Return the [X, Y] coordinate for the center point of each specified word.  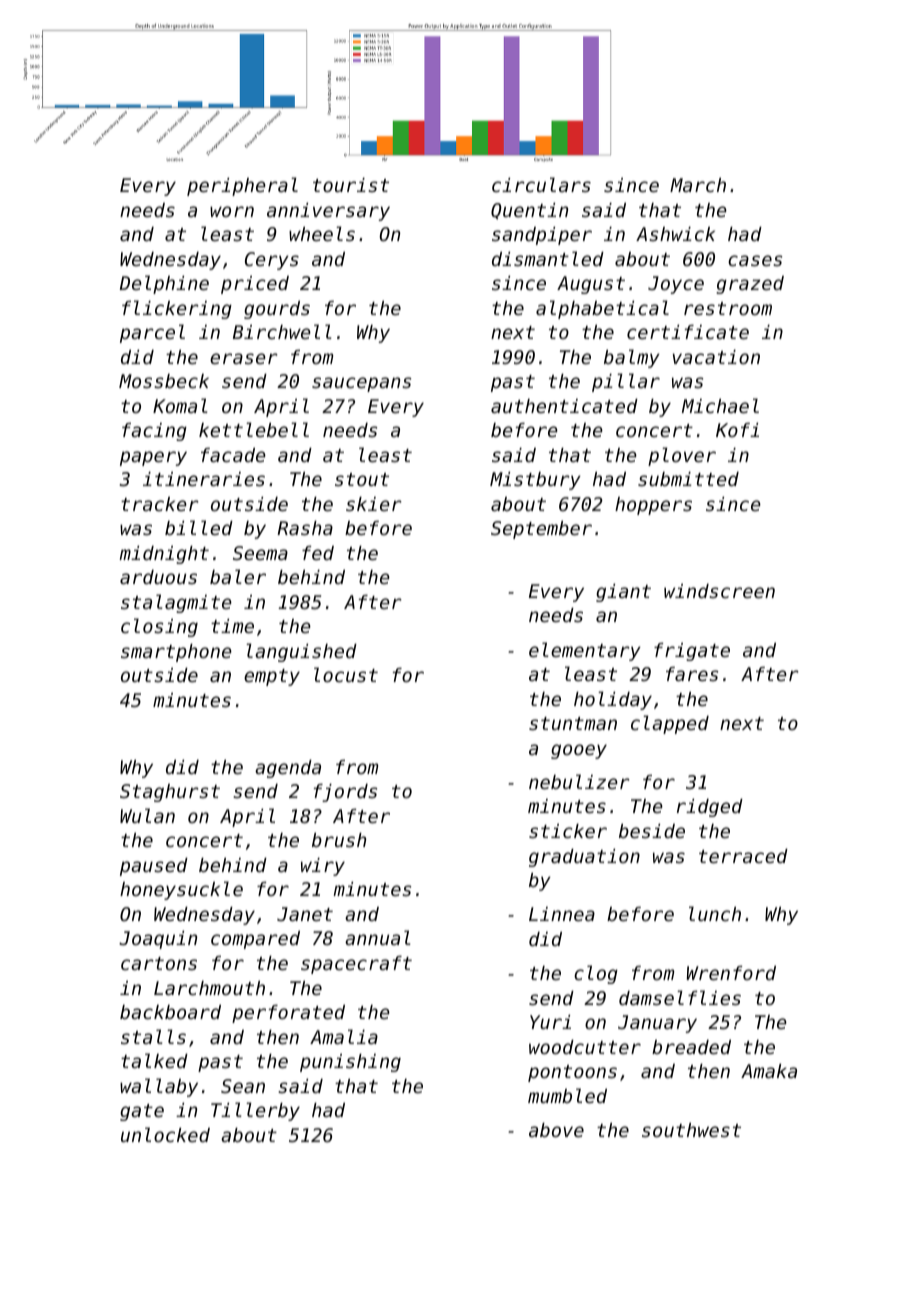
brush [339, 840]
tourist [351, 185]
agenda [288, 769]
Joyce [676, 285]
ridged [710, 808]
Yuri [550, 1022]
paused [154, 867]
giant [623, 593]
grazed [750, 285]
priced [255, 285]
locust [346, 674]
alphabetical [602, 309]
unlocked [165, 1134]
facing [154, 432]
